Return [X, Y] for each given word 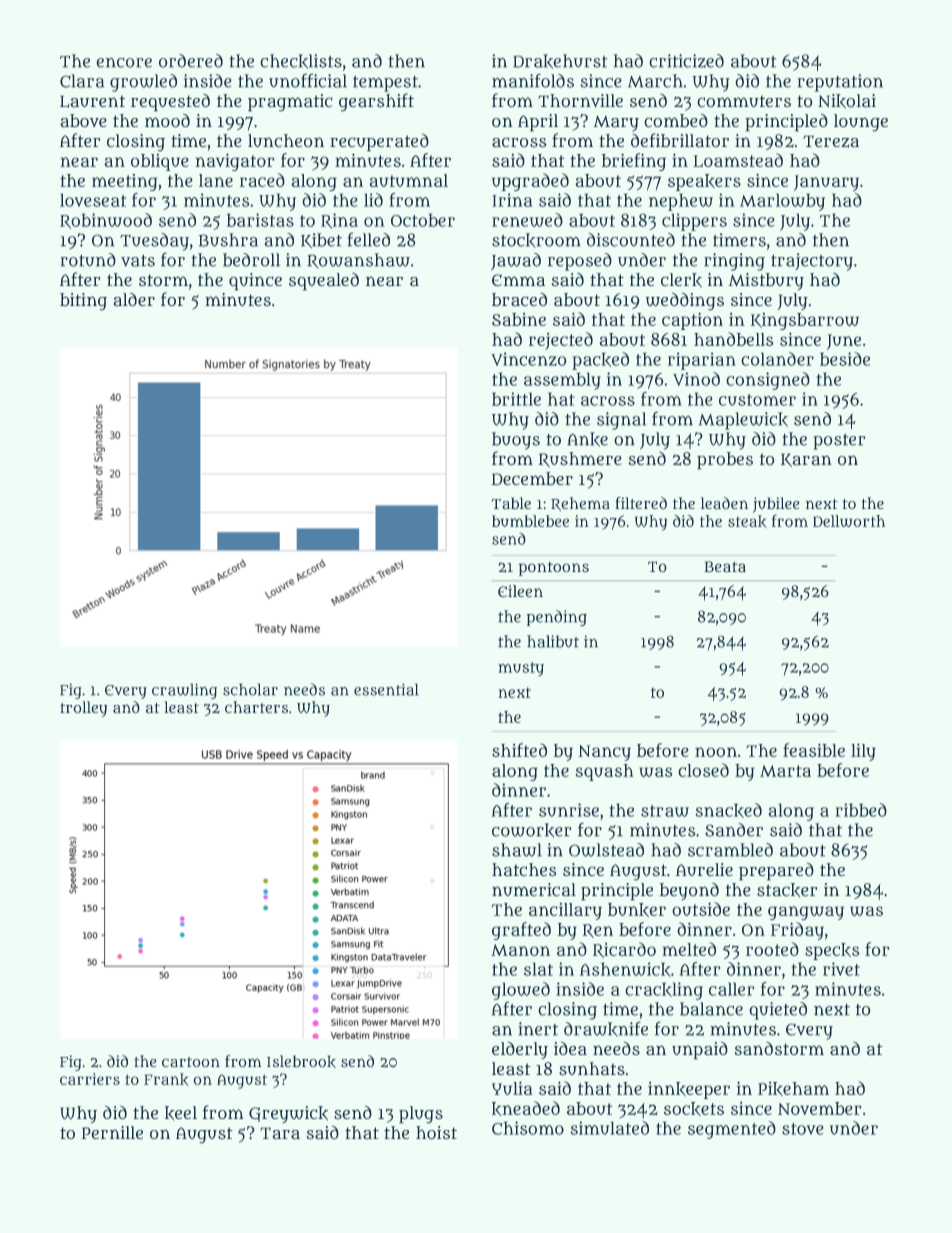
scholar [250, 690]
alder [134, 299]
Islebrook [301, 1061]
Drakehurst [560, 61]
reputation [840, 83]
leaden [724, 503]
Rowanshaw [359, 261]
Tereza [831, 142]
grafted [521, 931]
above [83, 120]
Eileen [520, 591]
